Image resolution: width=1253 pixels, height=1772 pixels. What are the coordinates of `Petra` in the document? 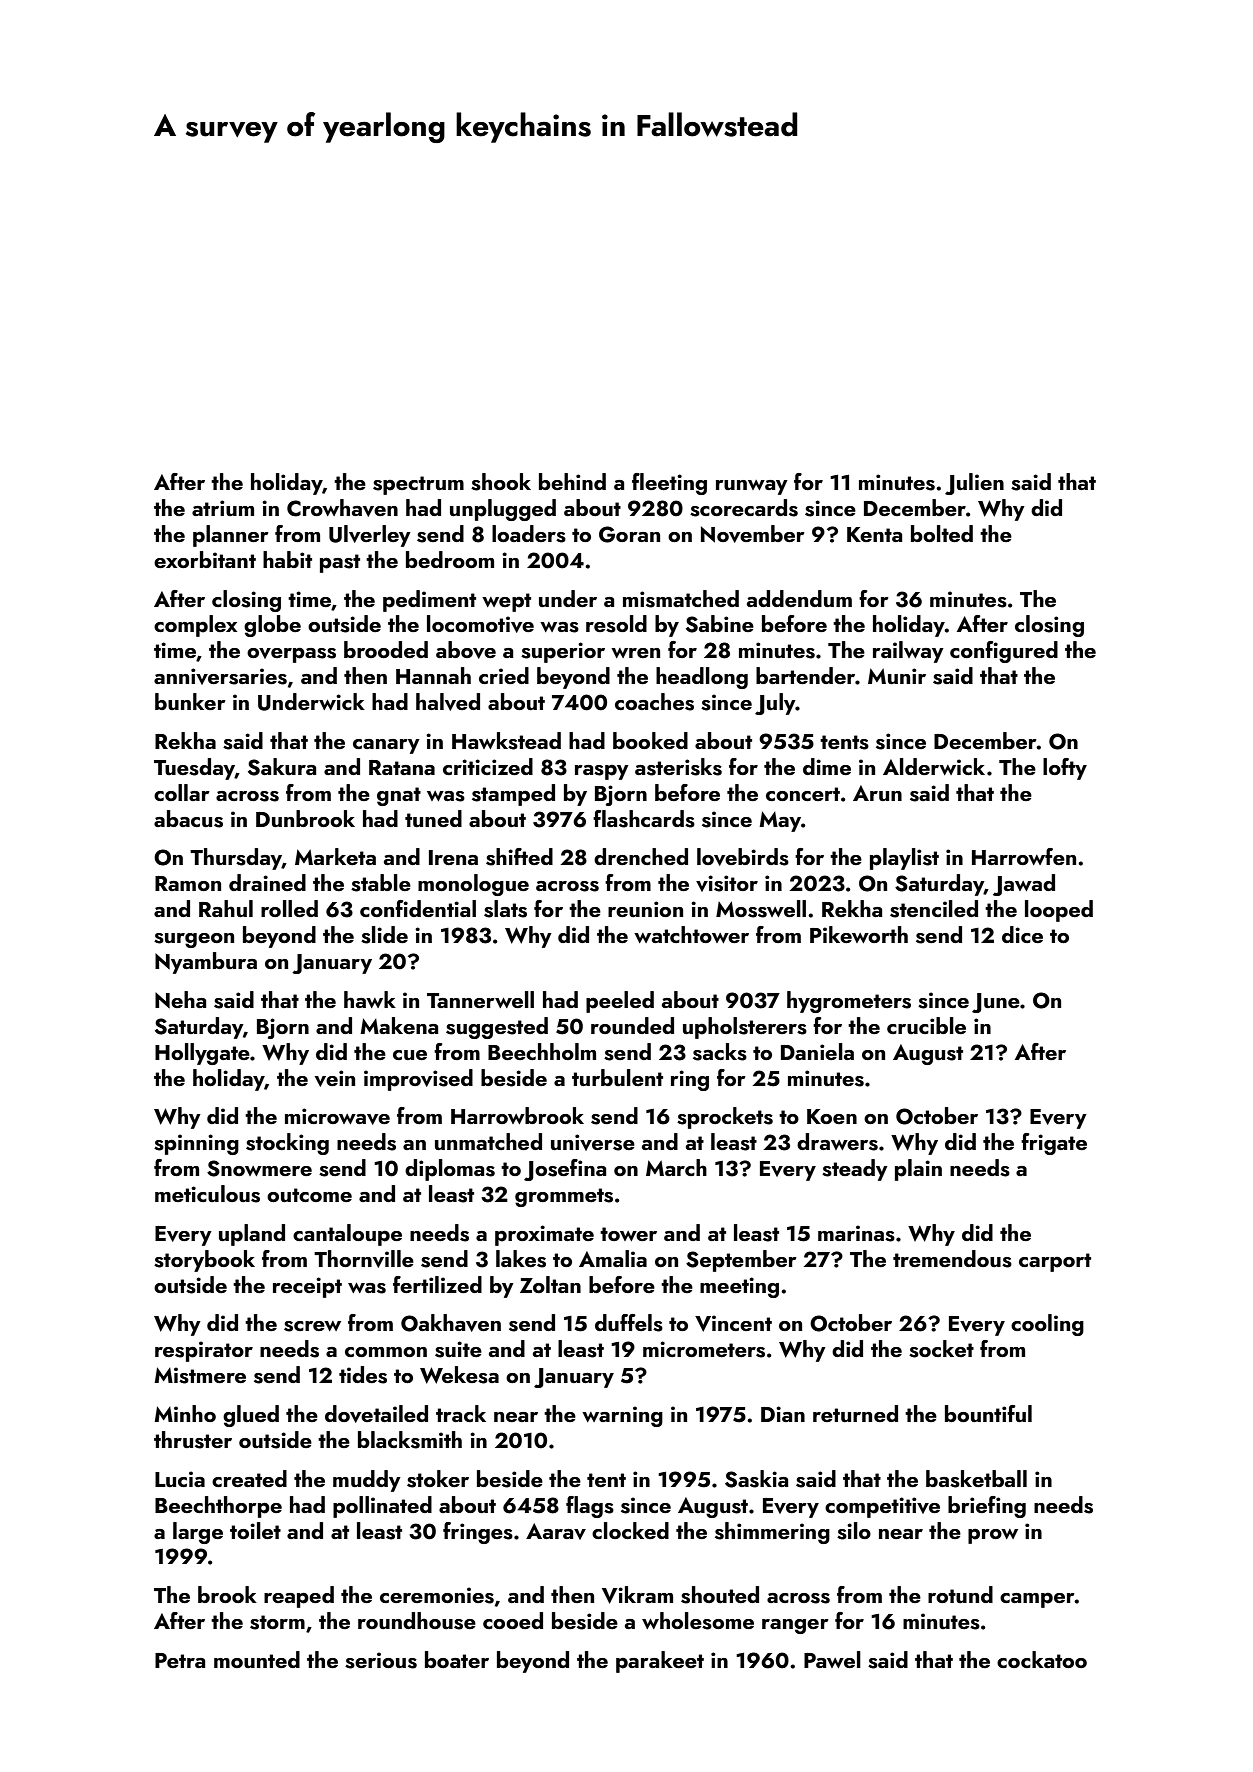 It's located at (180, 1660).
